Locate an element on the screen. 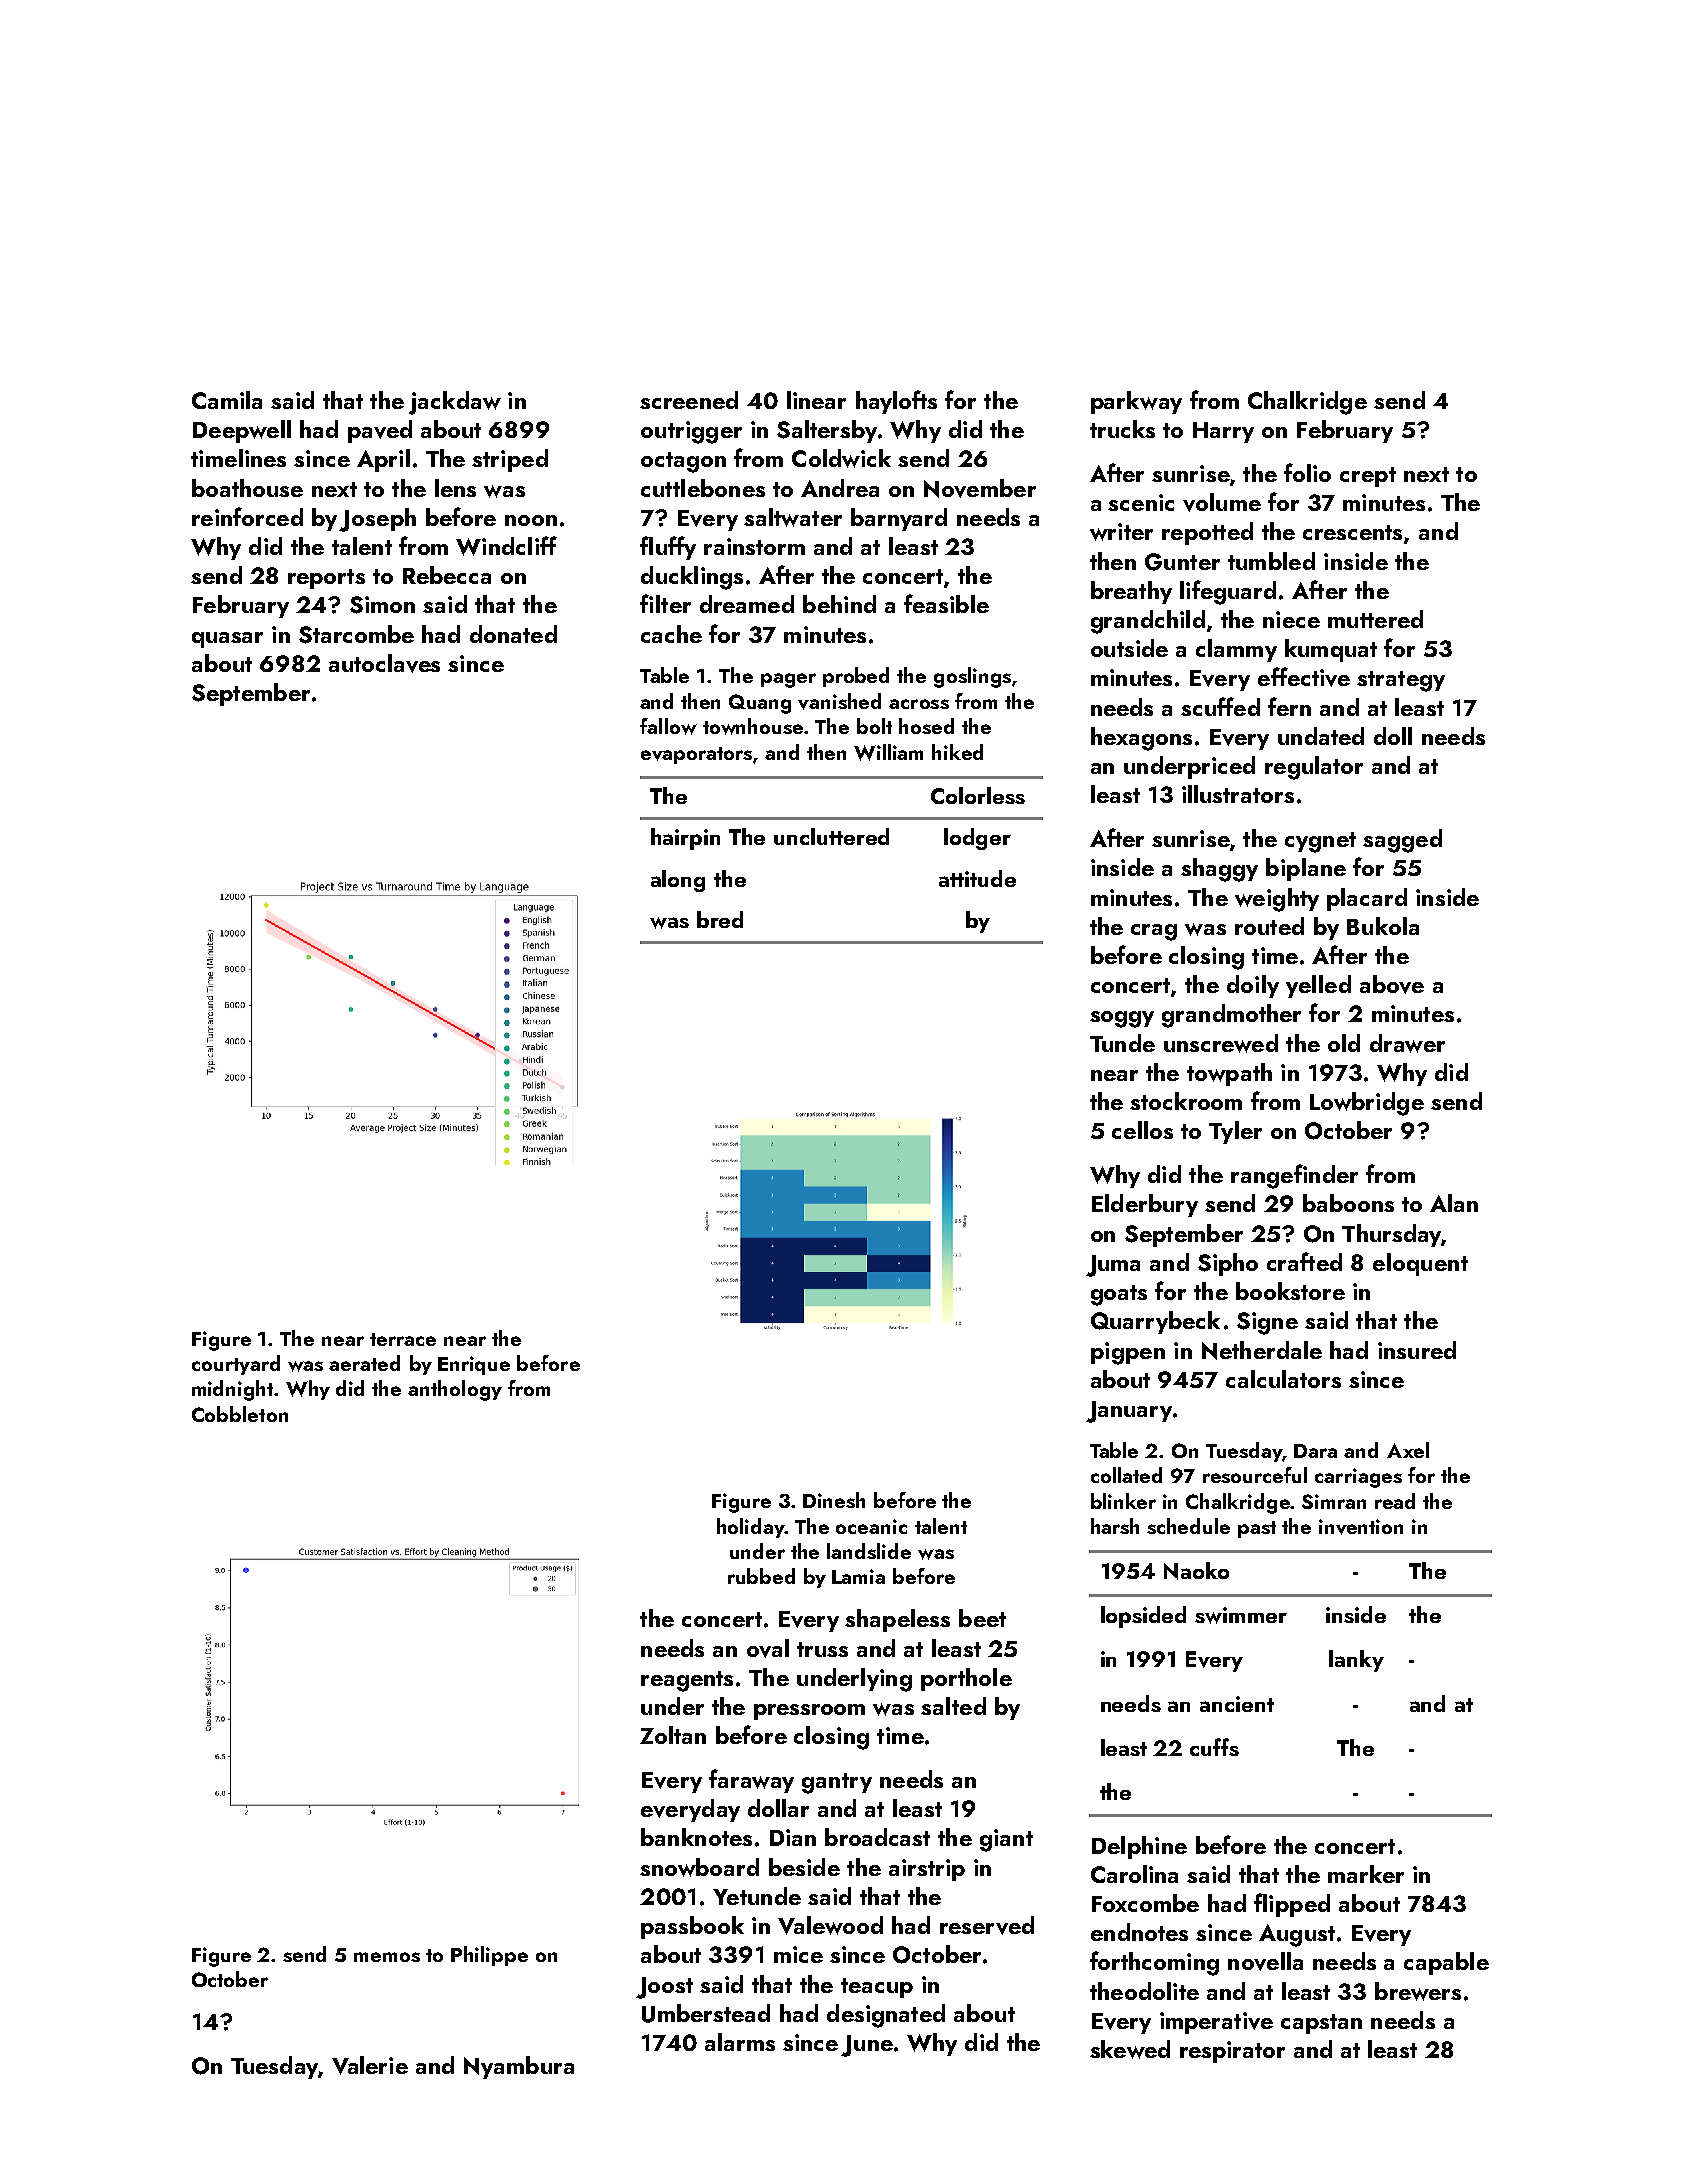 The height and width of the screenshot is (2178, 1683). placard is located at coordinates (1367, 899).
